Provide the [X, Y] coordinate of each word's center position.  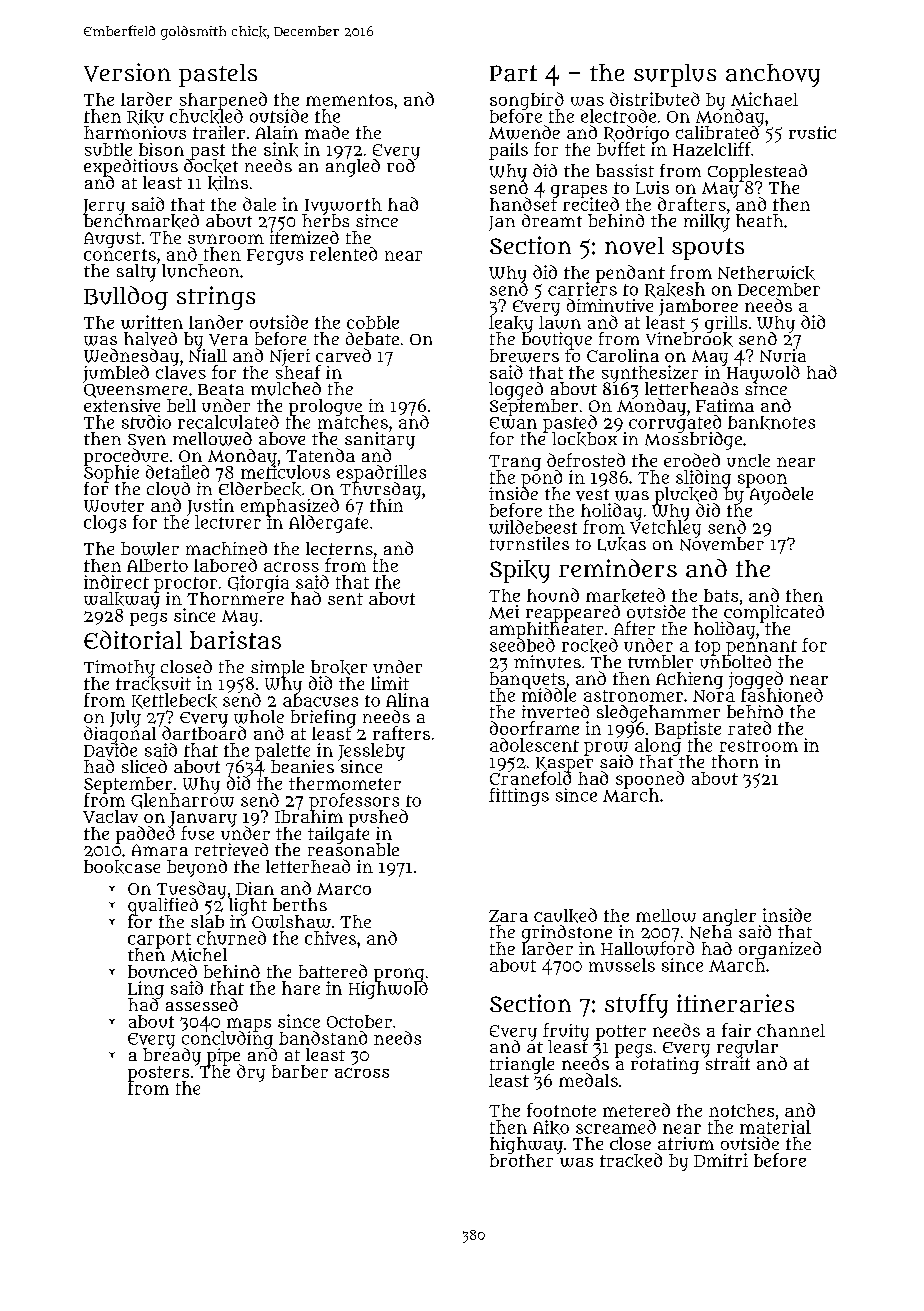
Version [127, 72]
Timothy [119, 668]
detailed [177, 472]
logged [516, 391]
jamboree [698, 307]
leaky [511, 324]
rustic [812, 132]
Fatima [725, 405]
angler [729, 917]
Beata [221, 389]
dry [251, 1073]
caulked [565, 915]
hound [553, 595]
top [709, 648]
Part [513, 73]
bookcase [122, 867]
